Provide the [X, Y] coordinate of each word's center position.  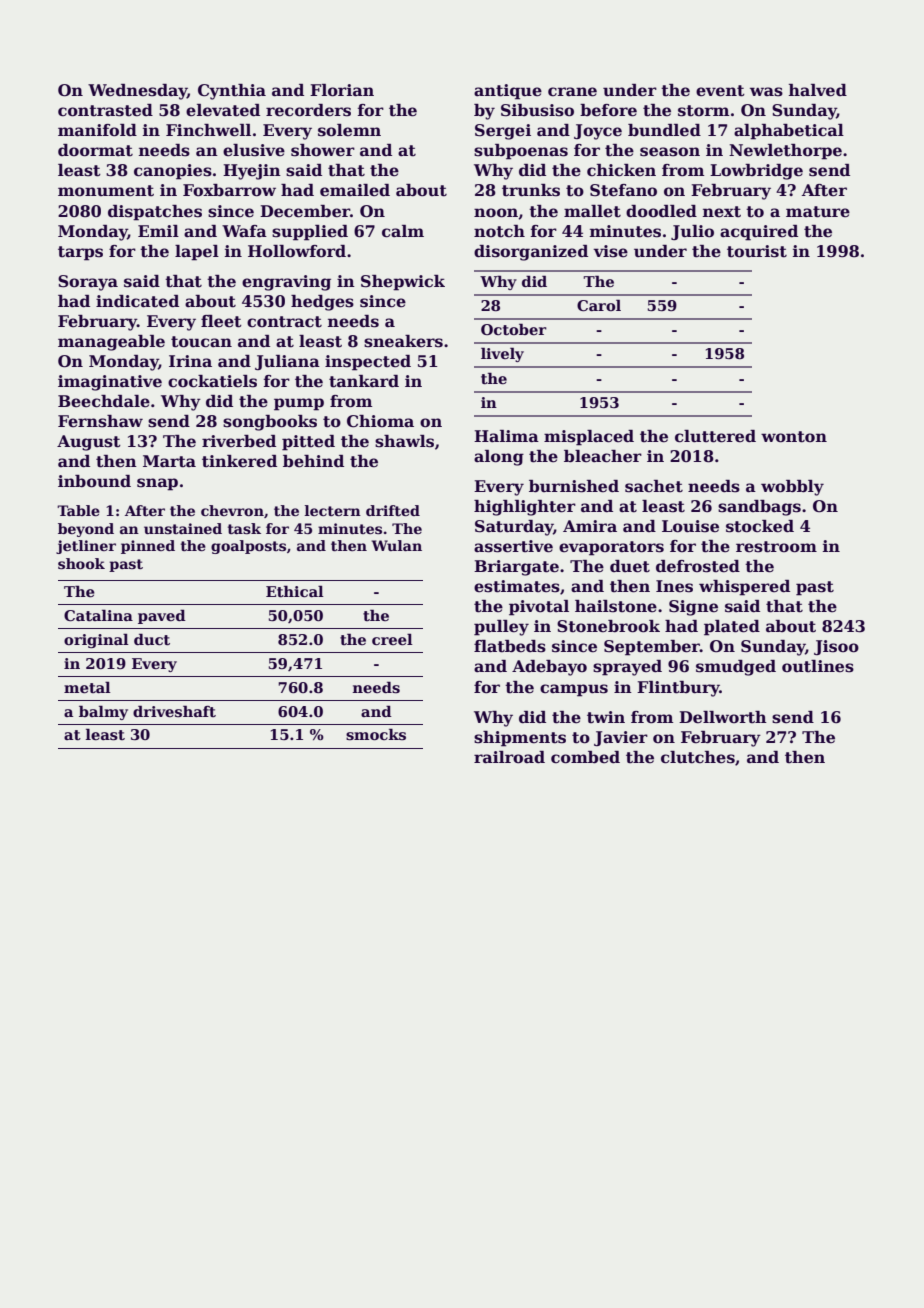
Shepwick [403, 283]
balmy [103, 712]
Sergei [503, 132]
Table [78, 510]
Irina [190, 361]
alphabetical [789, 132]
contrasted [105, 110]
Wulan [396, 545]
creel [392, 639]
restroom [776, 547]
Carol [599, 305]
